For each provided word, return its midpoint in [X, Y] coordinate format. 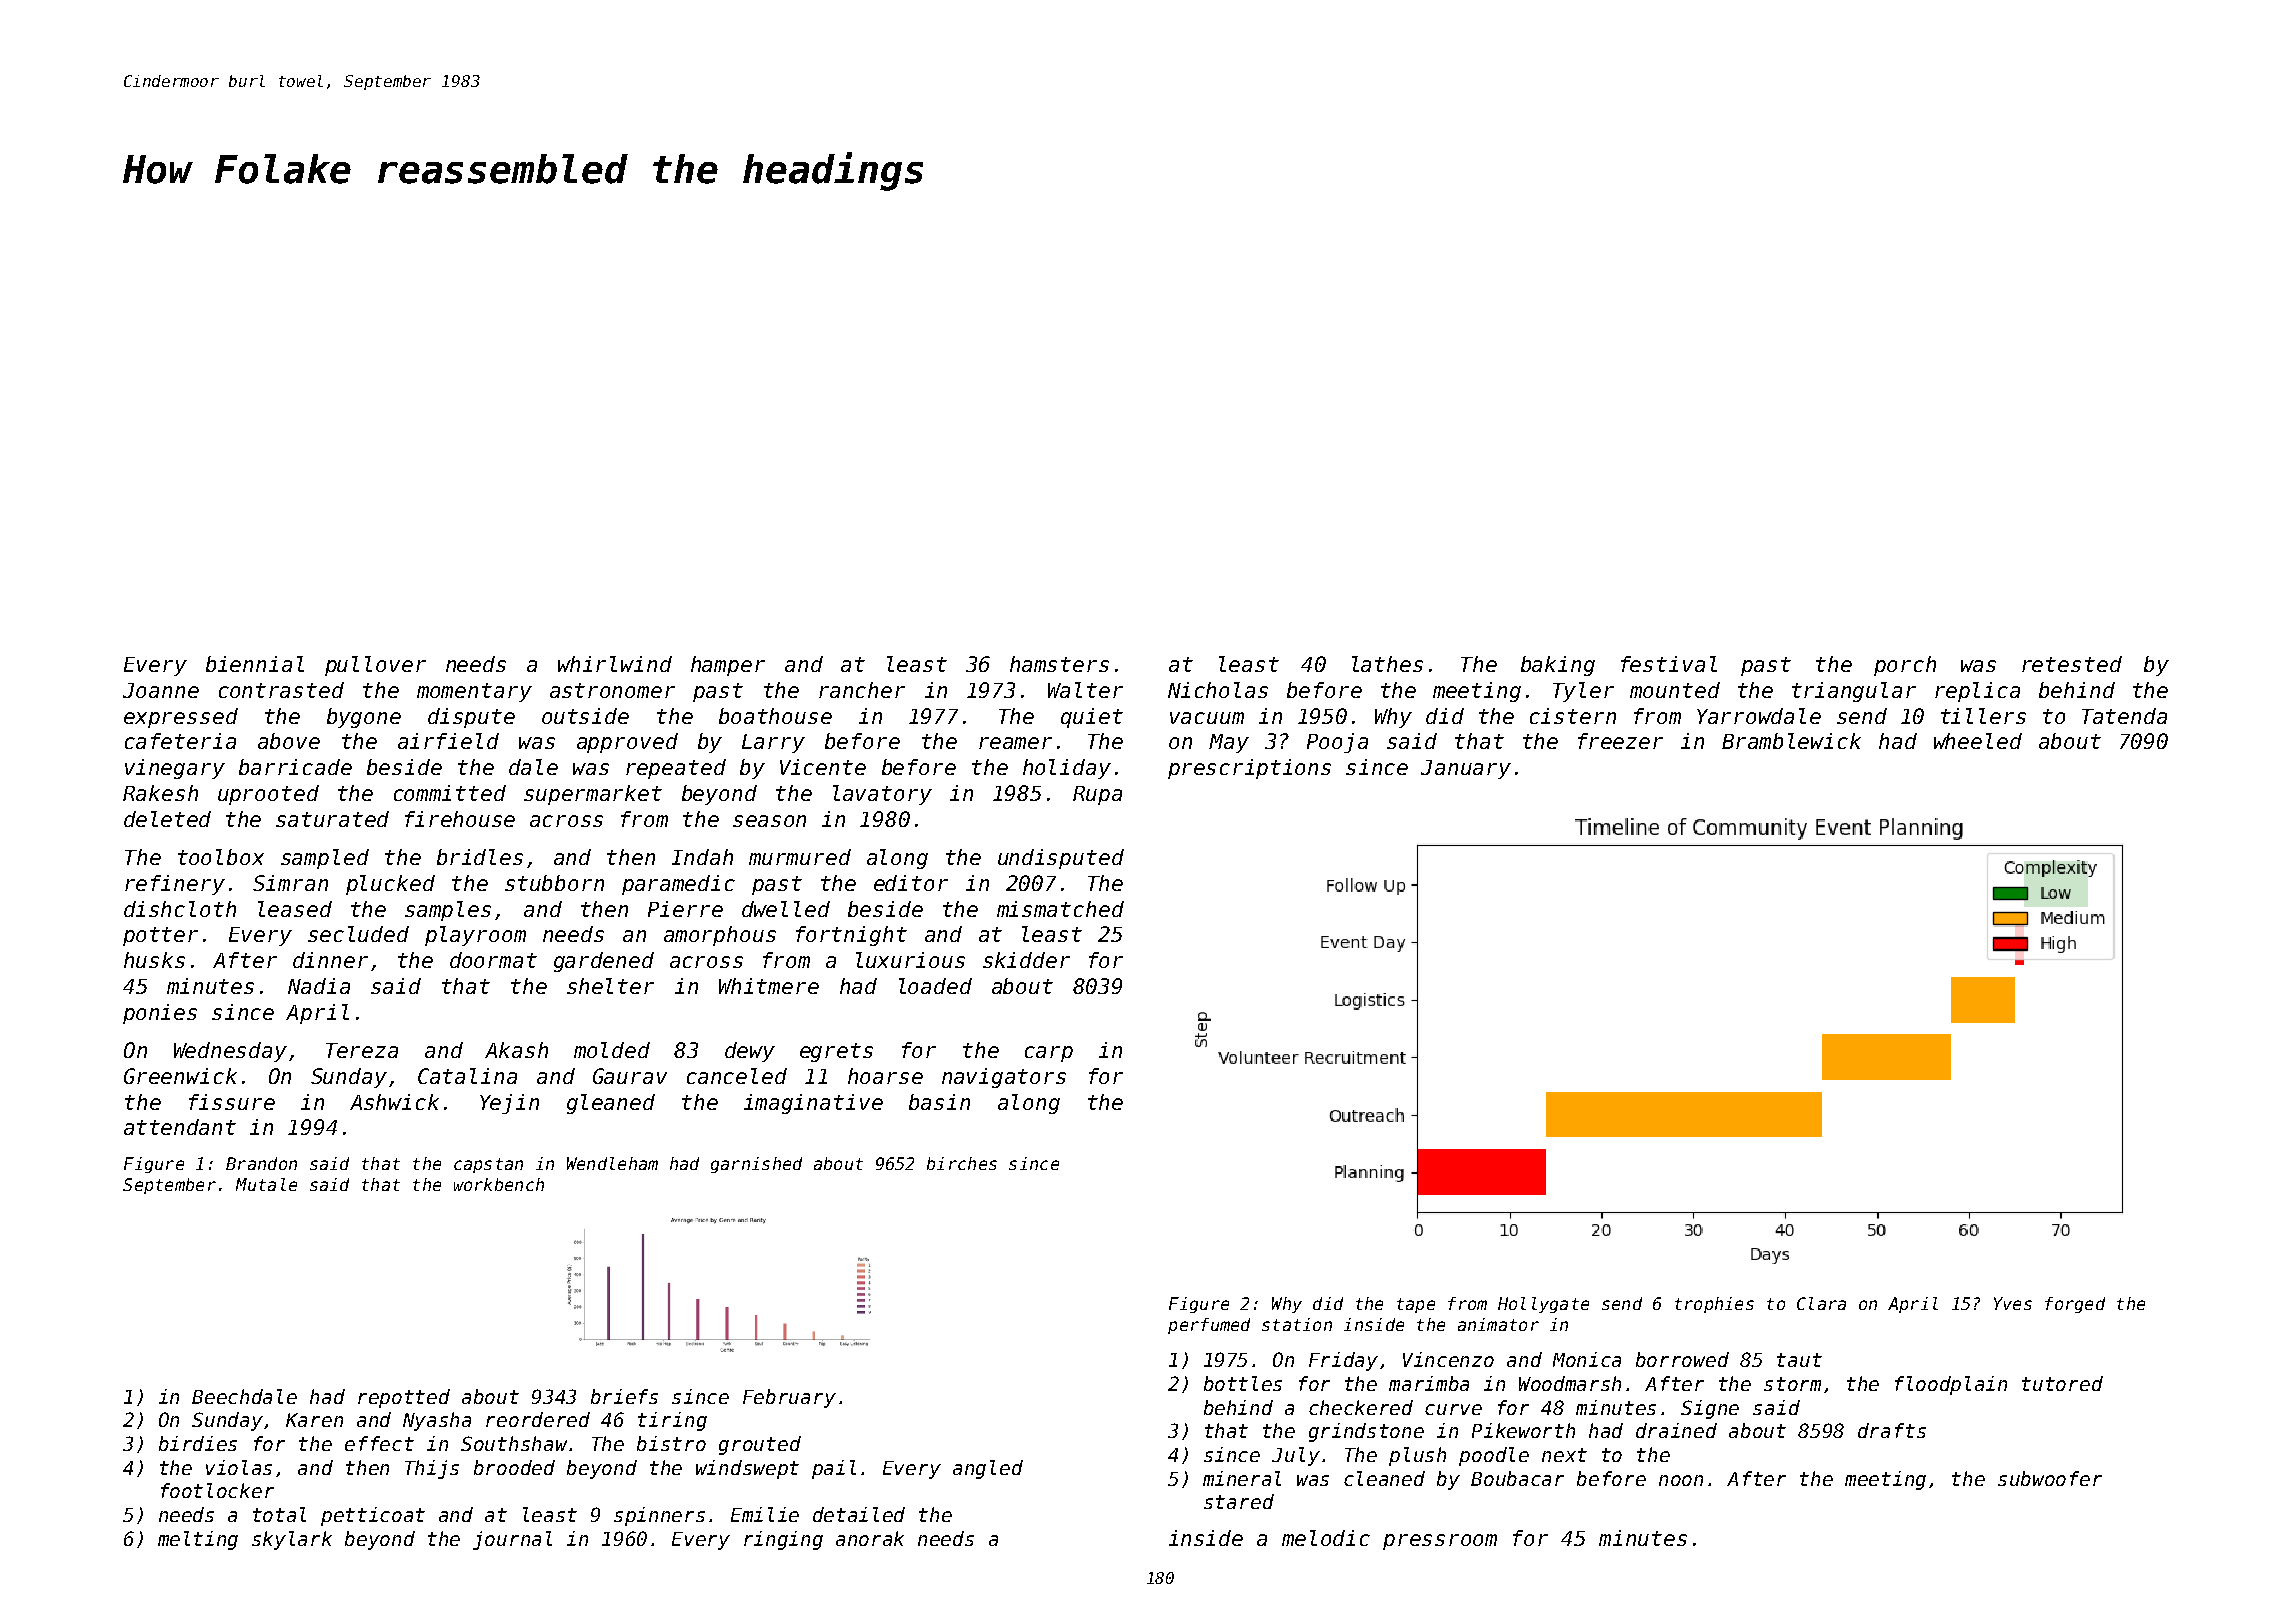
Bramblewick [1791, 741]
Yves [2013, 1303]
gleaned [611, 1104]
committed [450, 793]
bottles [1243, 1383]
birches [962, 1163]
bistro [671, 1443]
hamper [728, 666]
